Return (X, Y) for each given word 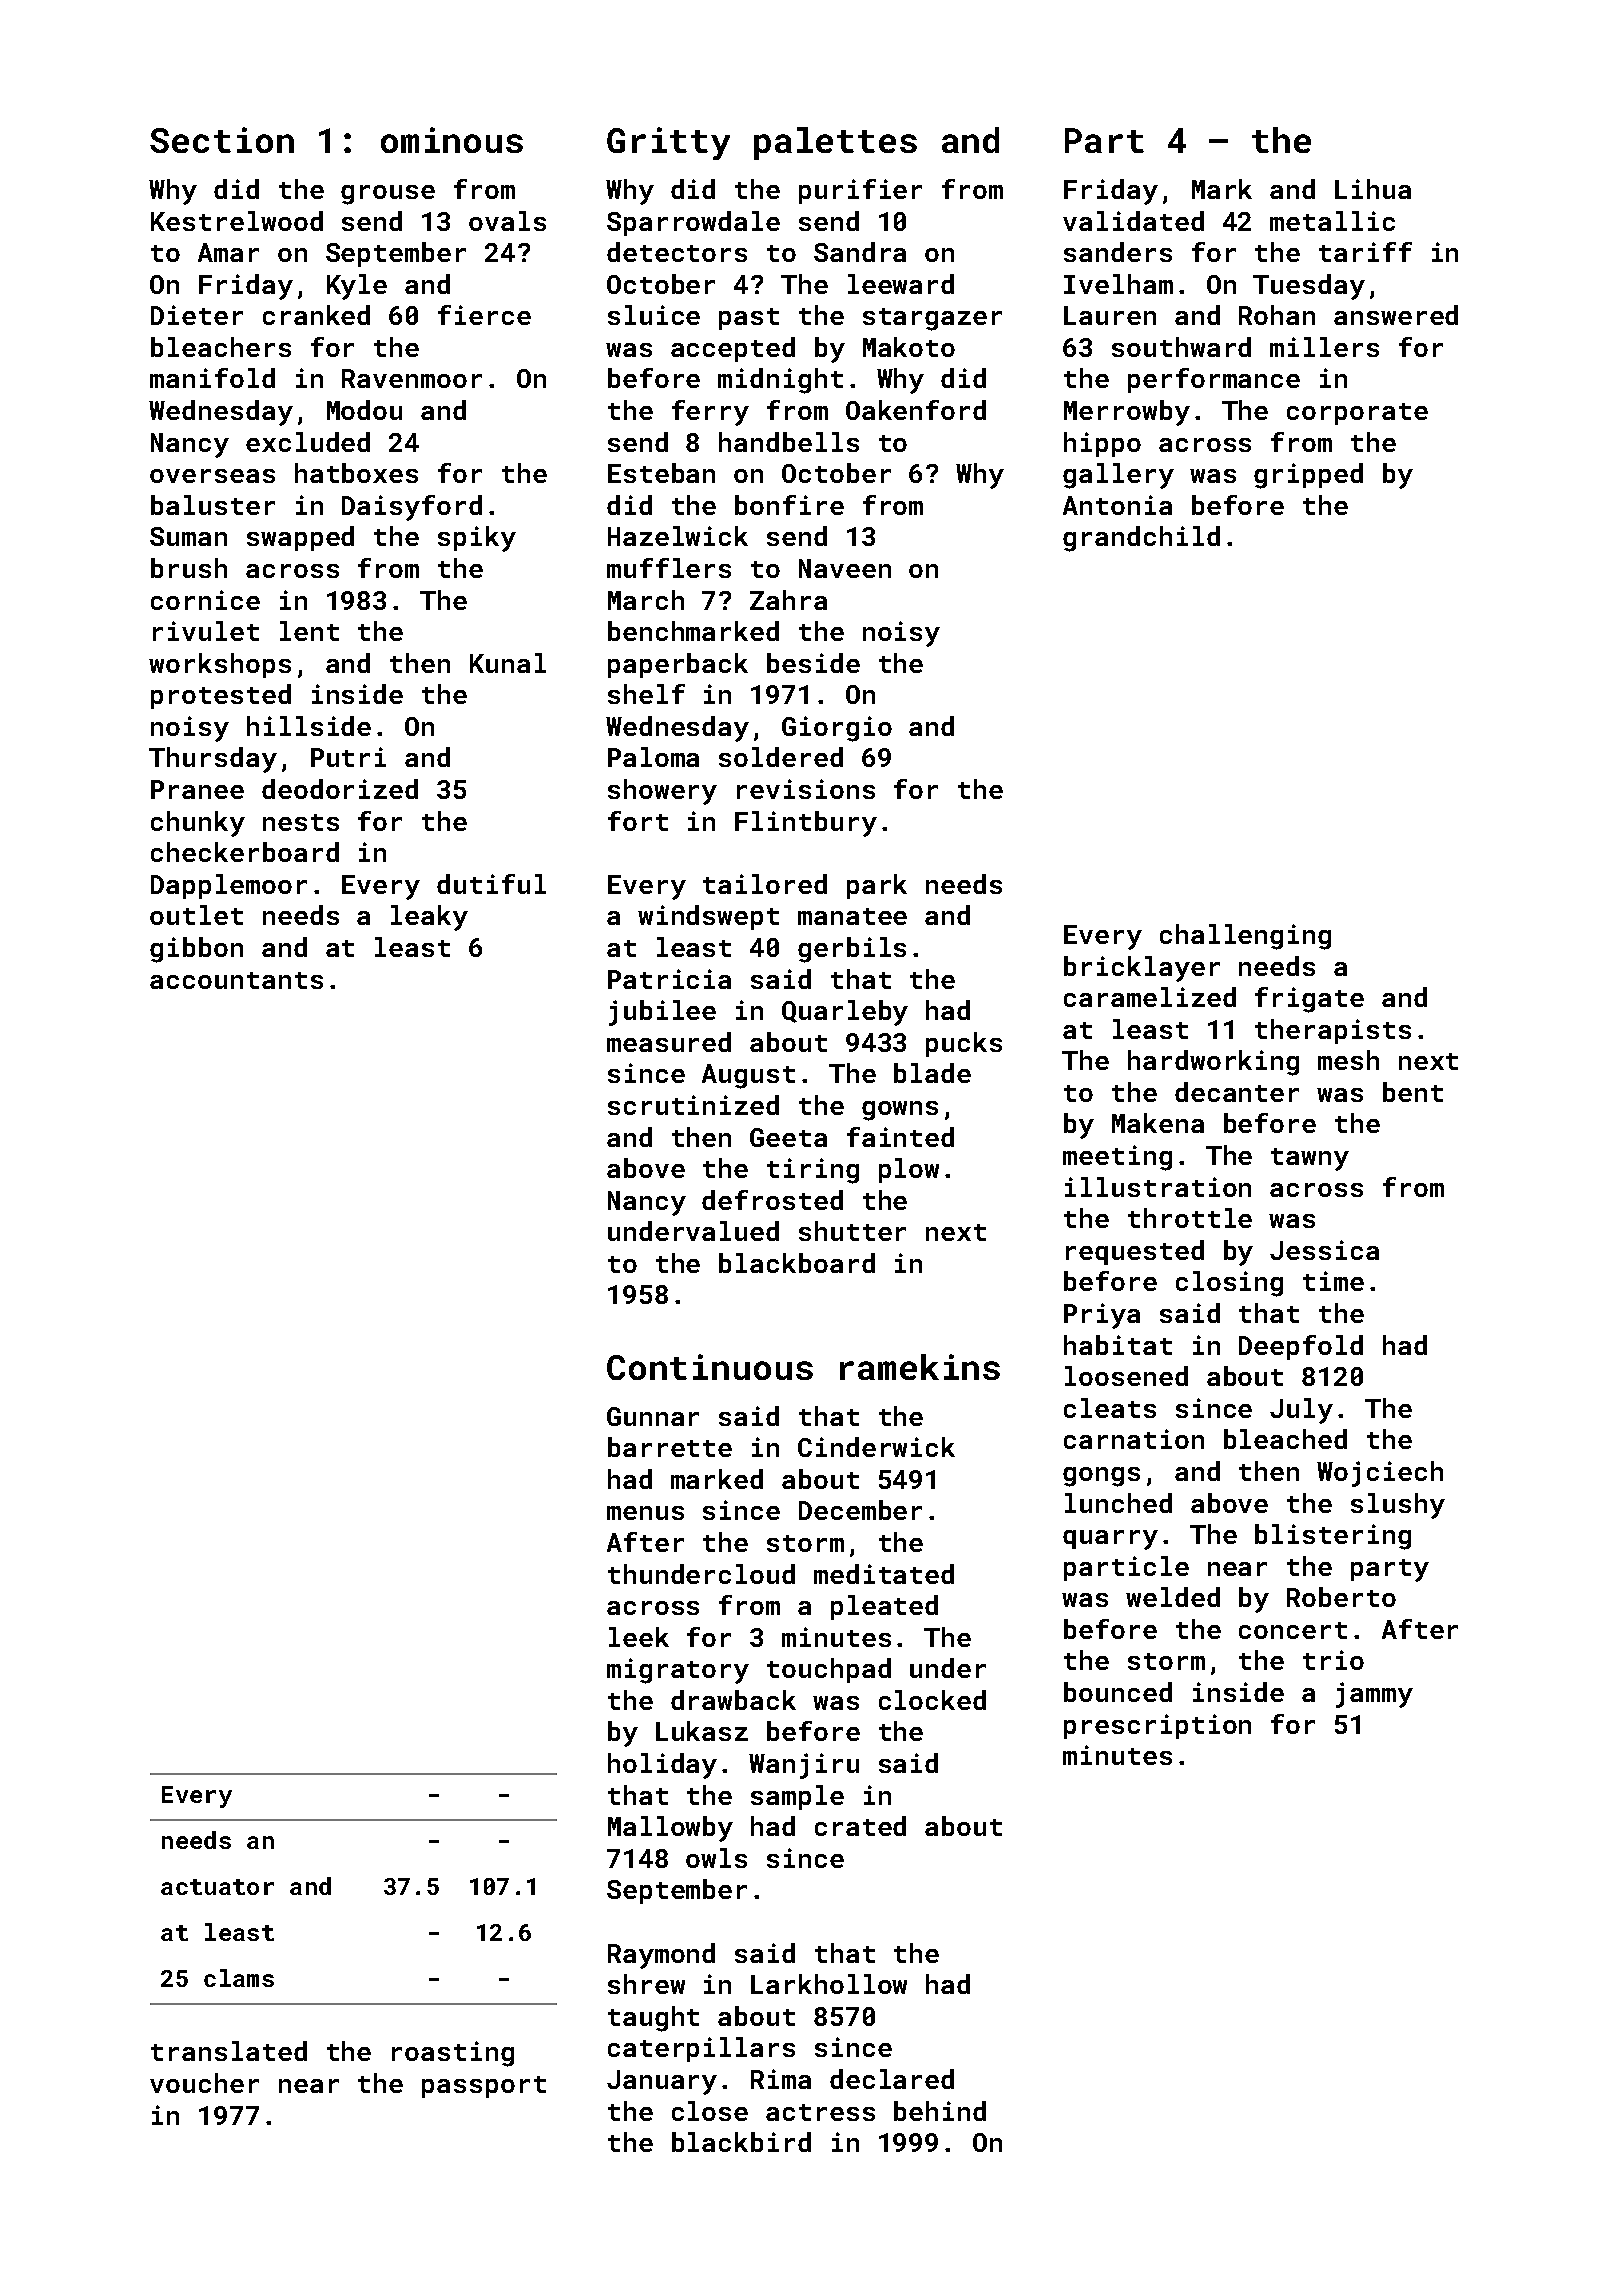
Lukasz (702, 1731)
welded (1173, 1597)
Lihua (1373, 189)
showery (662, 792)
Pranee (197, 789)
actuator (217, 1887)
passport (484, 2087)
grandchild (1141, 539)
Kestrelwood (237, 221)
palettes (835, 143)
